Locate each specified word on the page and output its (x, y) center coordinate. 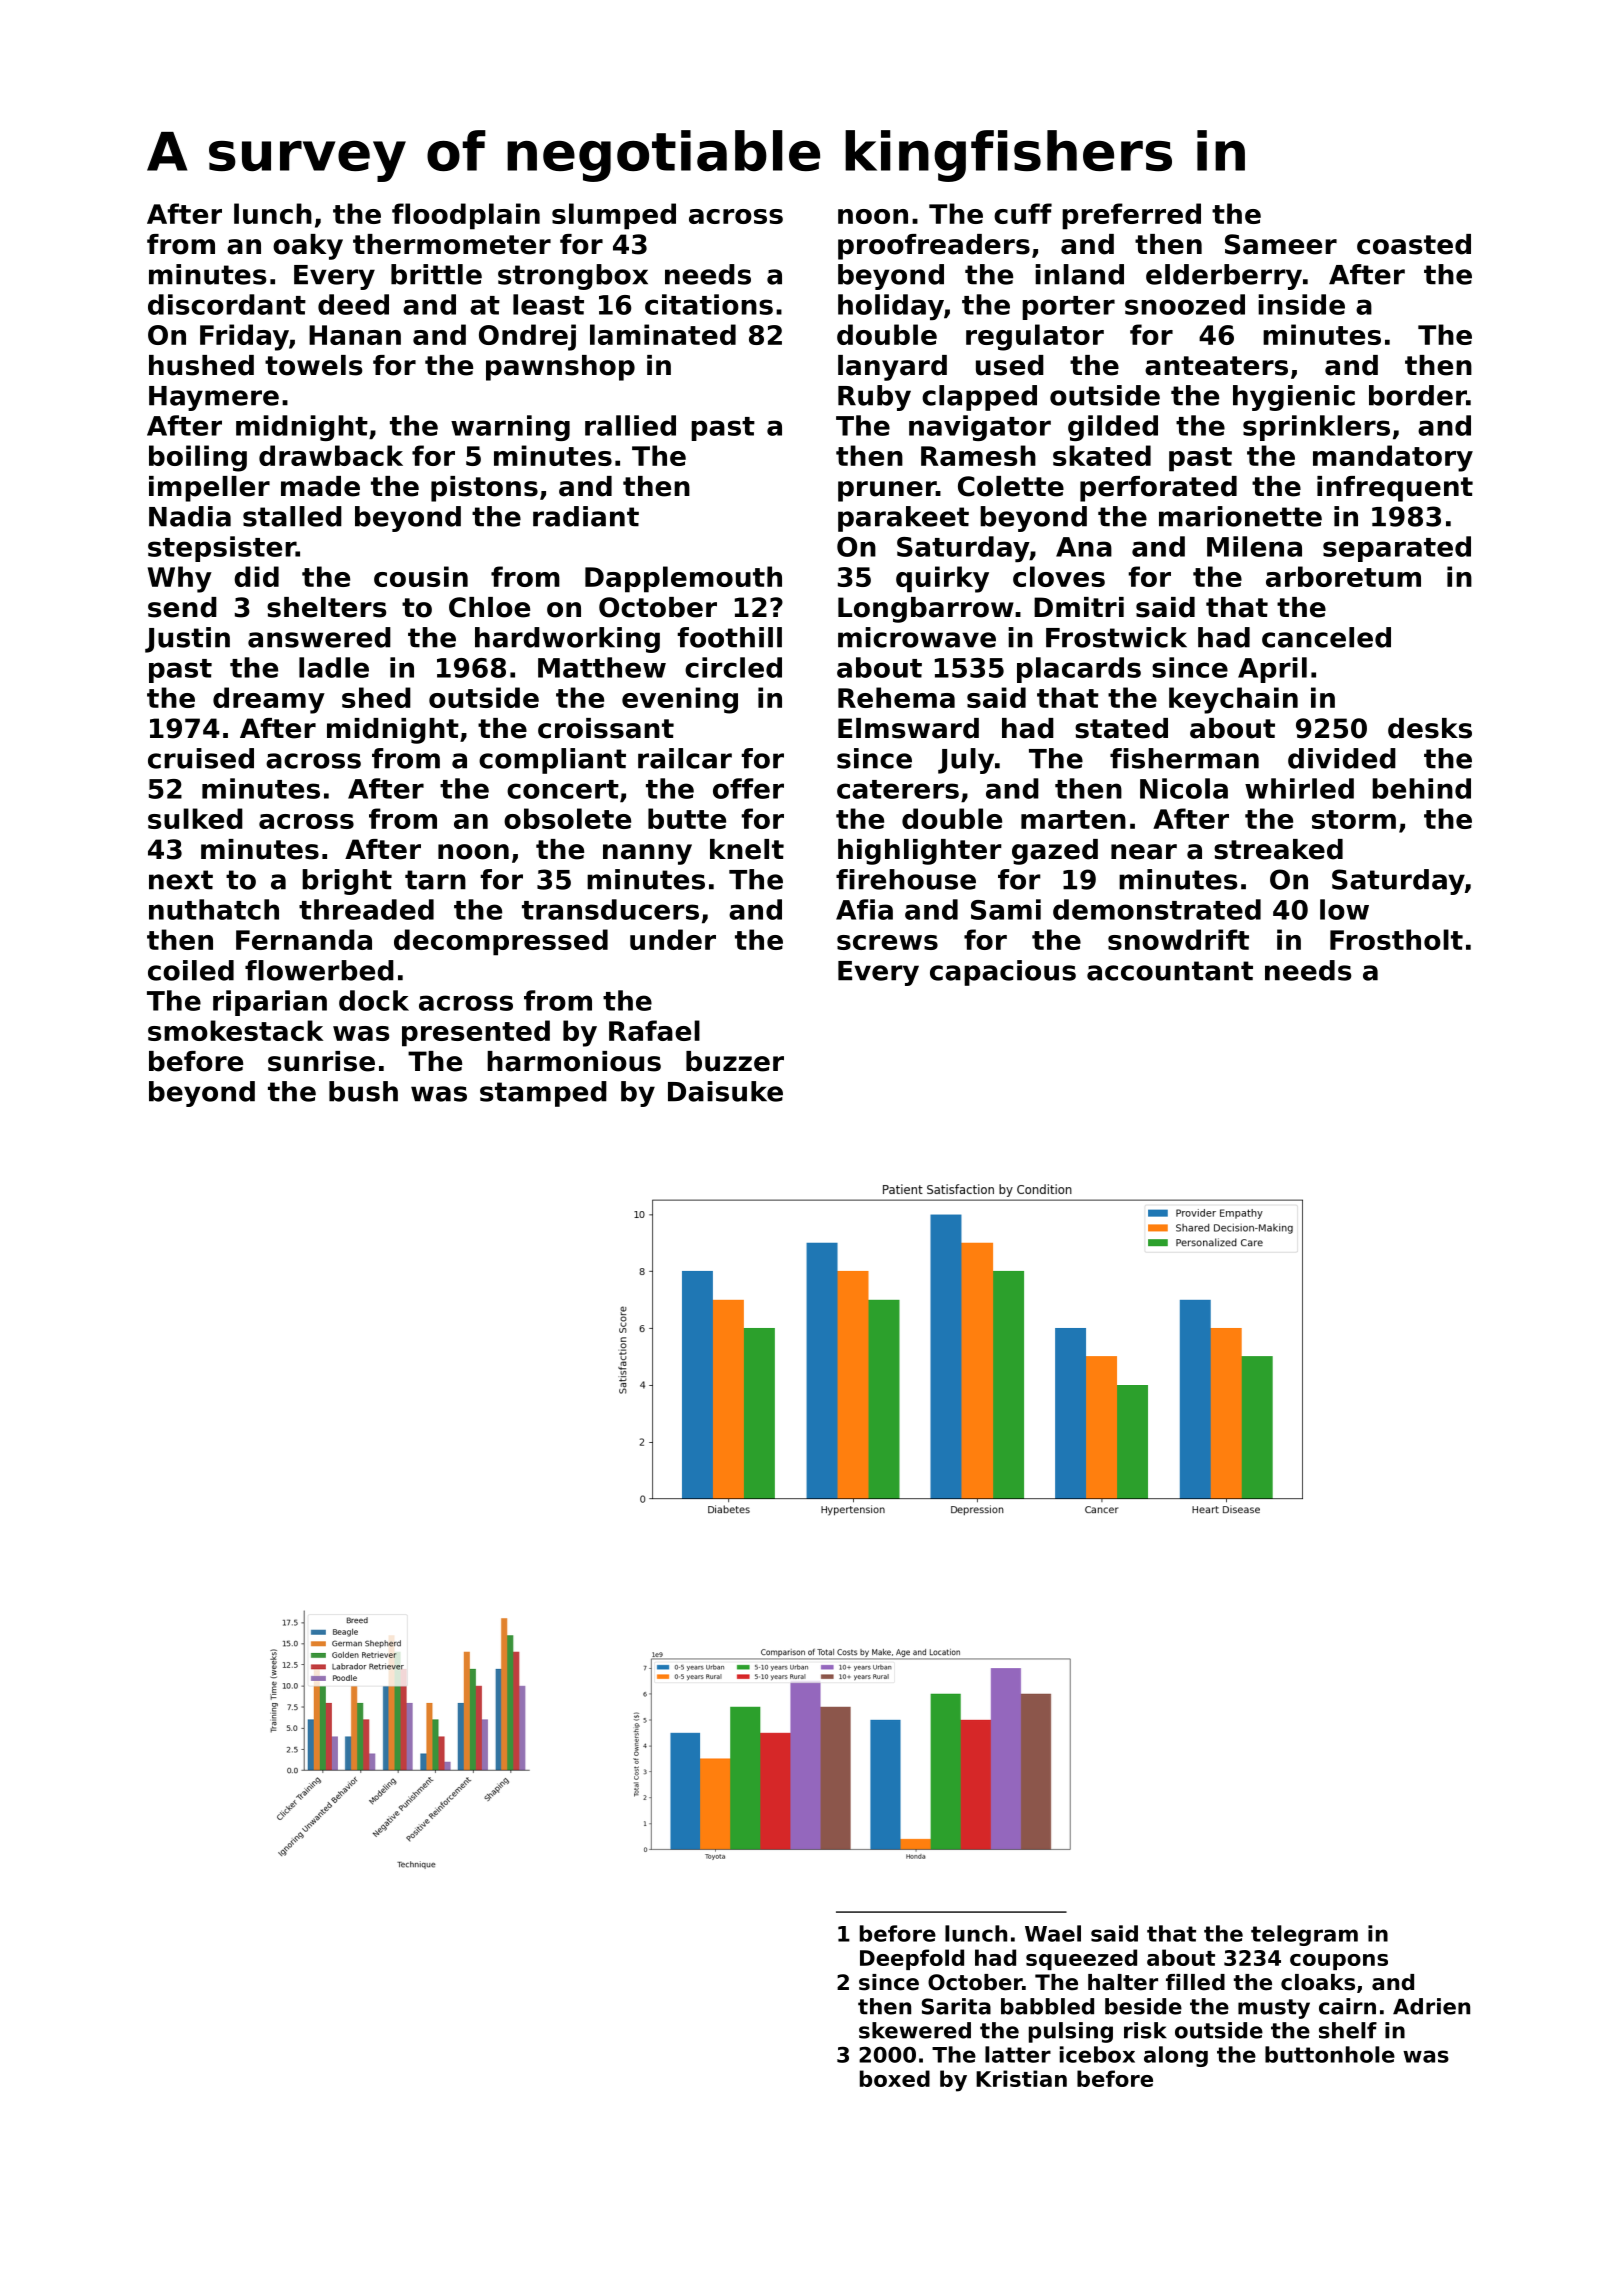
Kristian (1021, 2078)
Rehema (896, 697)
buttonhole (1330, 2054)
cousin (421, 576)
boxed (895, 2078)
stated (1121, 728)
